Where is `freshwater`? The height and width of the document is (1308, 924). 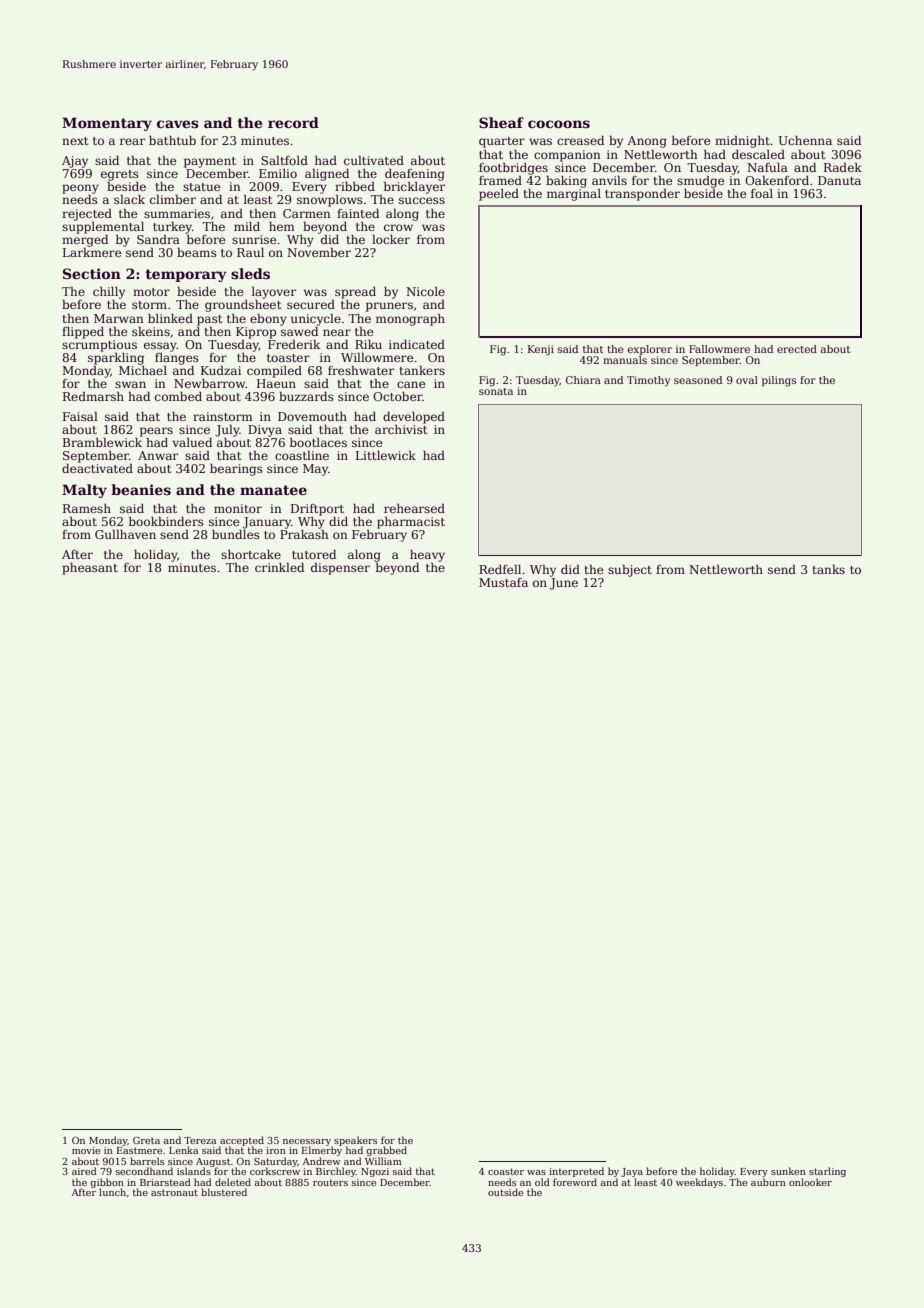
freshwater is located at coordinates (361, 370).
